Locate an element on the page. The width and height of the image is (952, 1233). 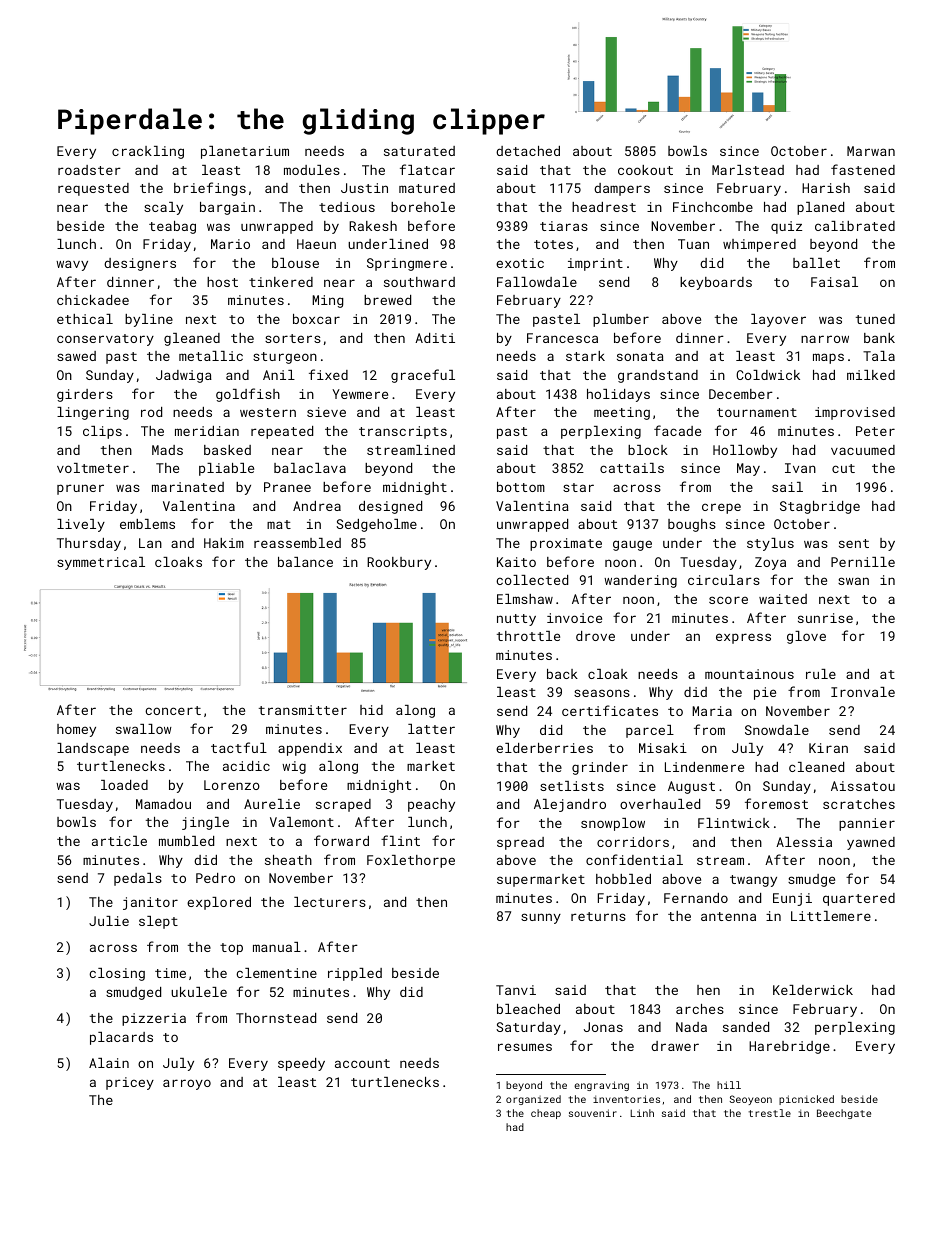
crackling is located at coordinates (148, 152).
